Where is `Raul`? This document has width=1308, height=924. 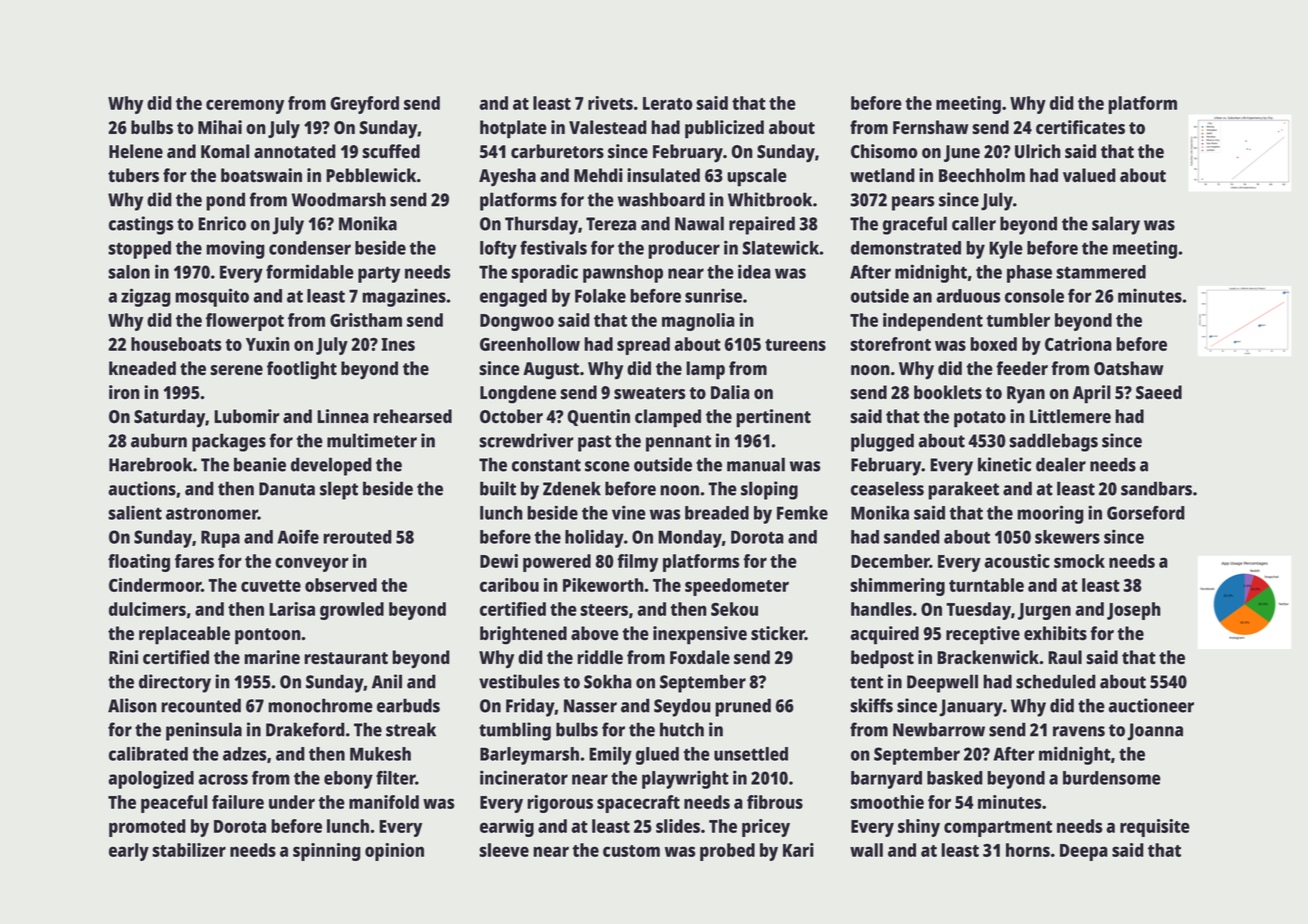
Raul is located at coordinates (1065, 657).
